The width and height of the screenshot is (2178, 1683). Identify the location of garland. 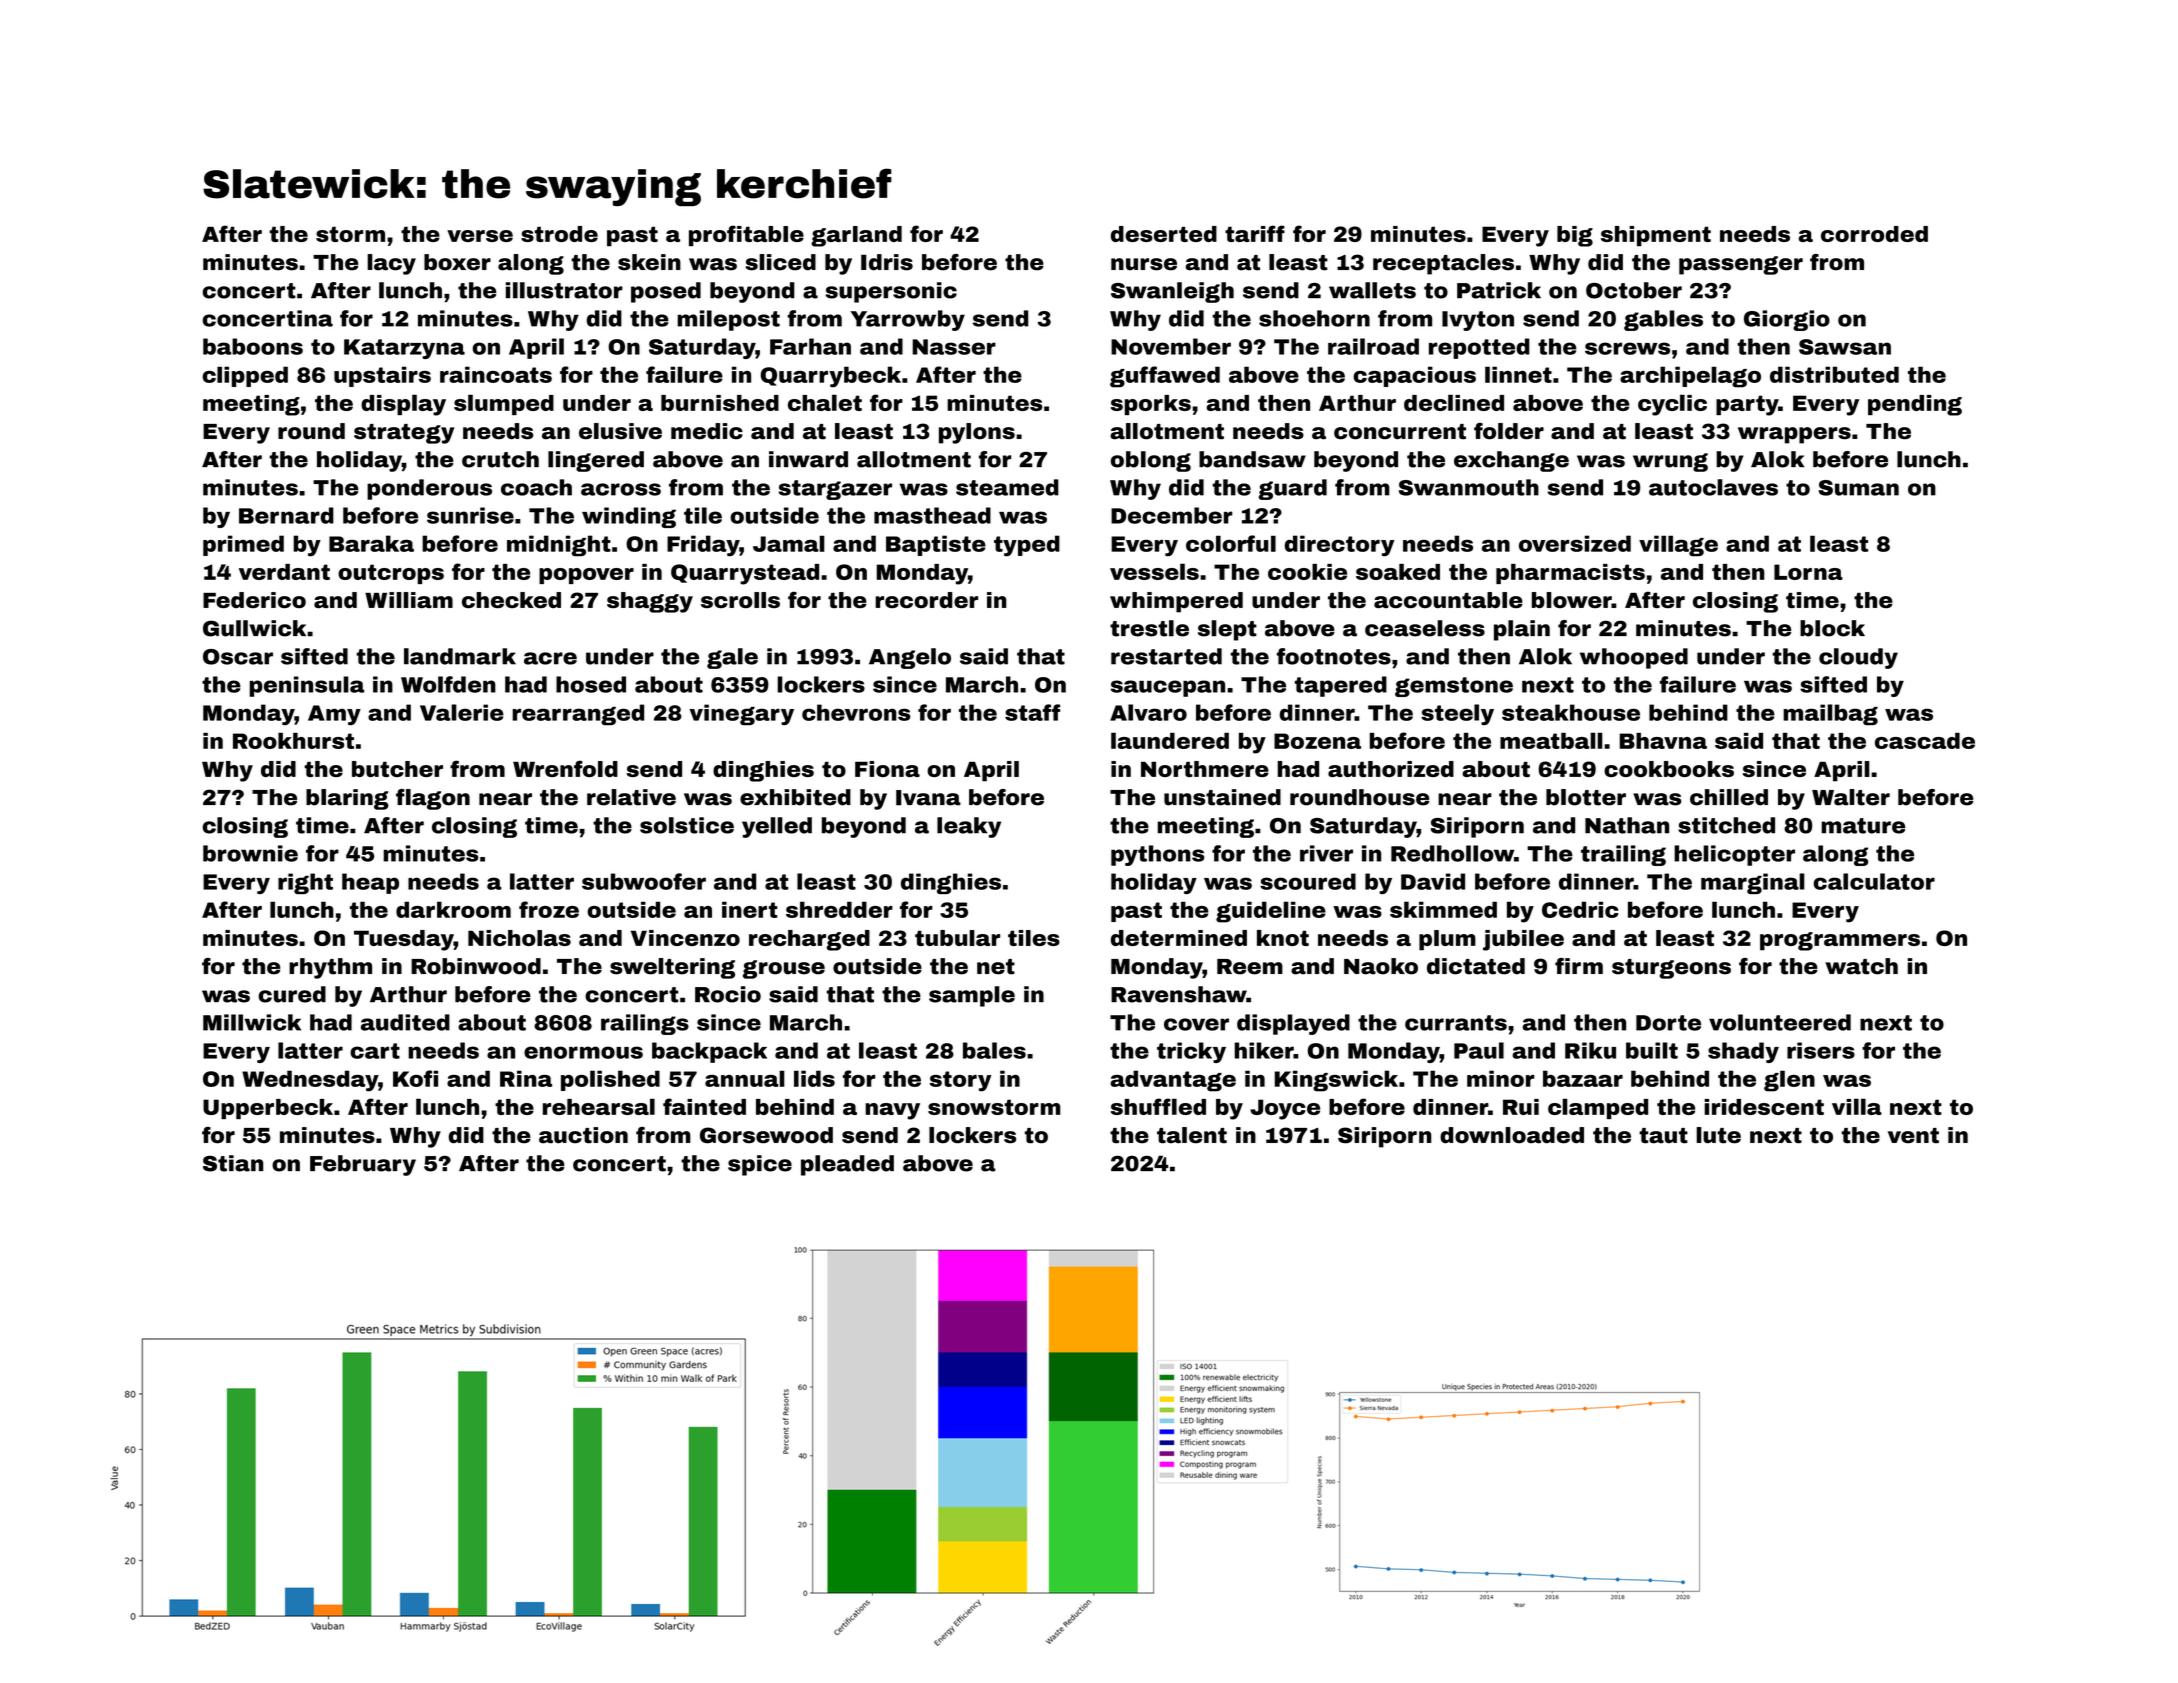
(856, 236).
